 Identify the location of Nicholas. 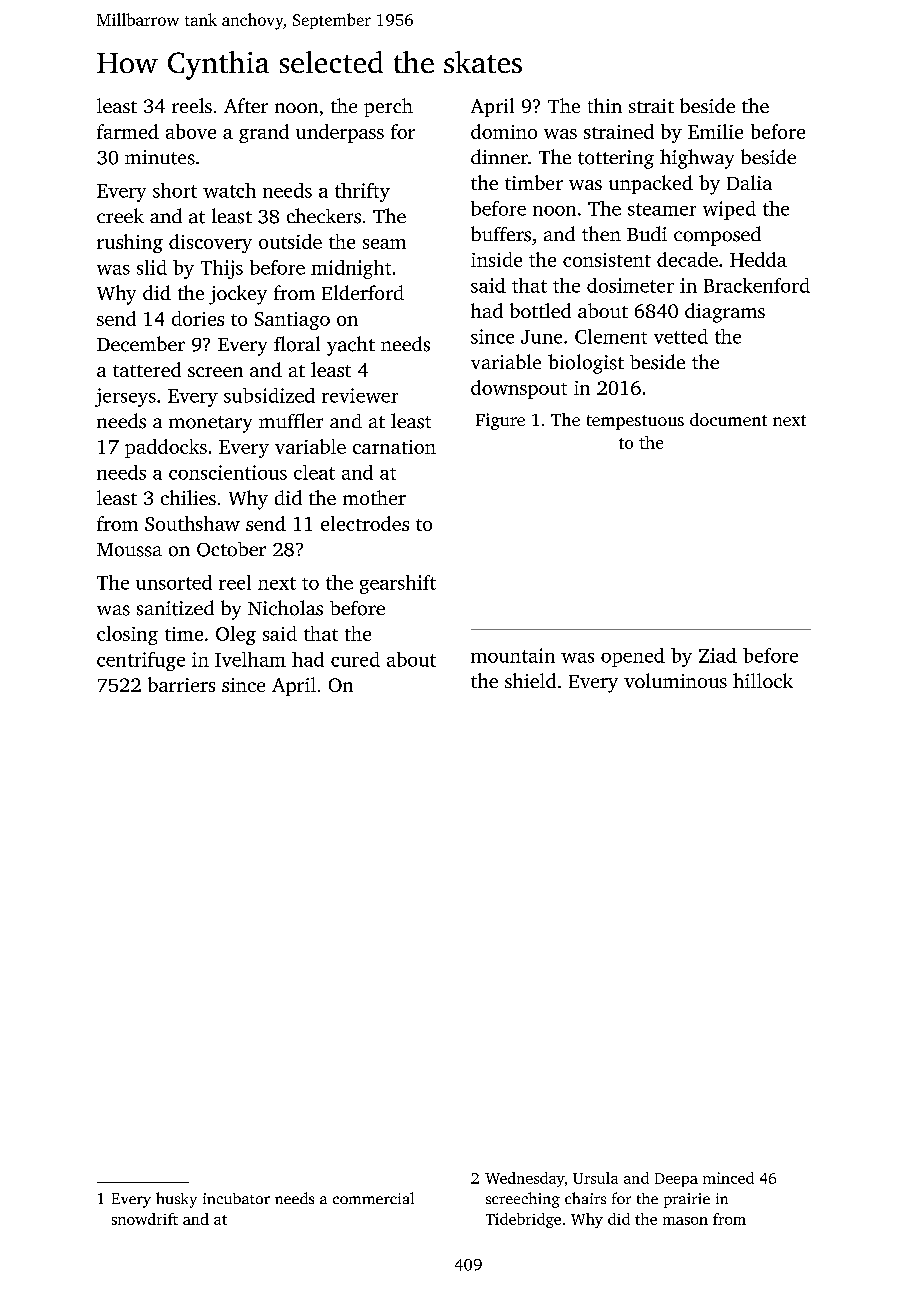
(285, 608).
